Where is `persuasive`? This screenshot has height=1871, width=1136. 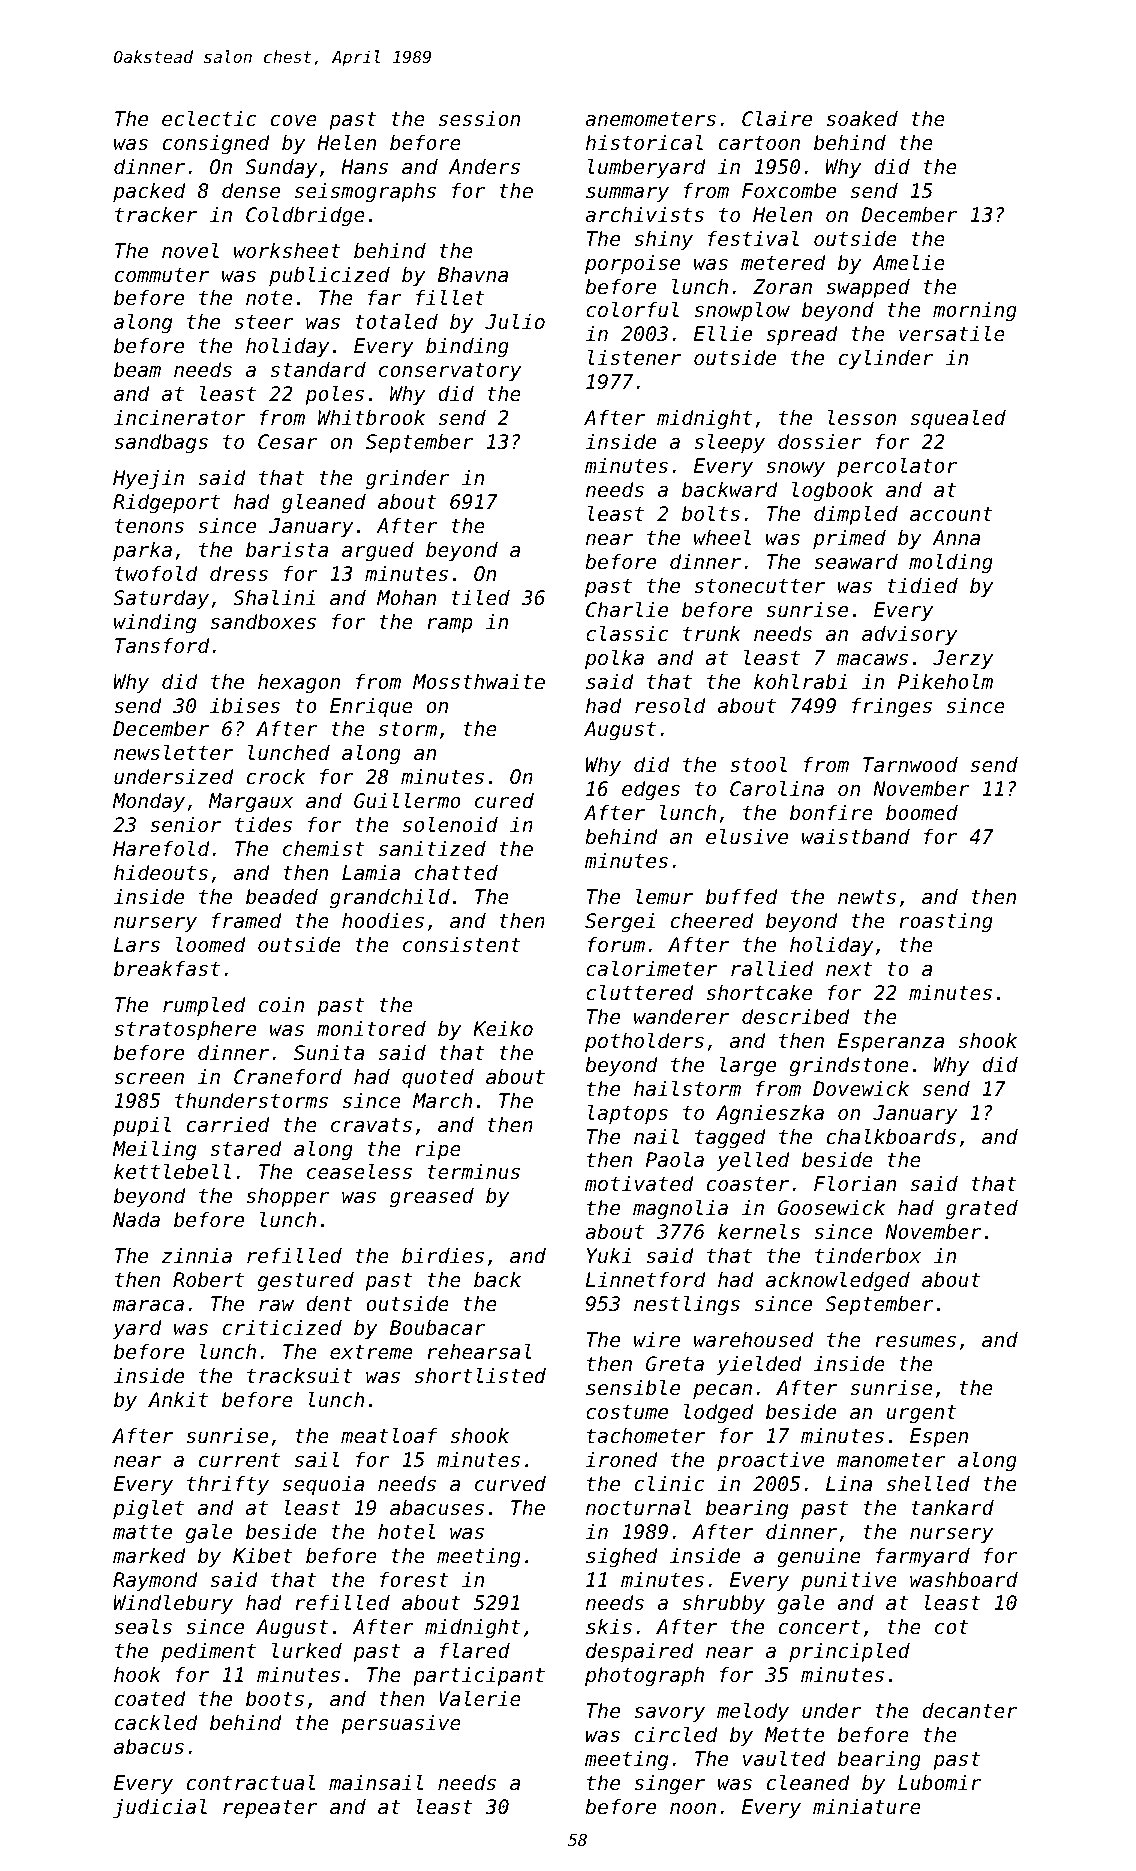 persuasive is located at coordinates (401, 1724).
